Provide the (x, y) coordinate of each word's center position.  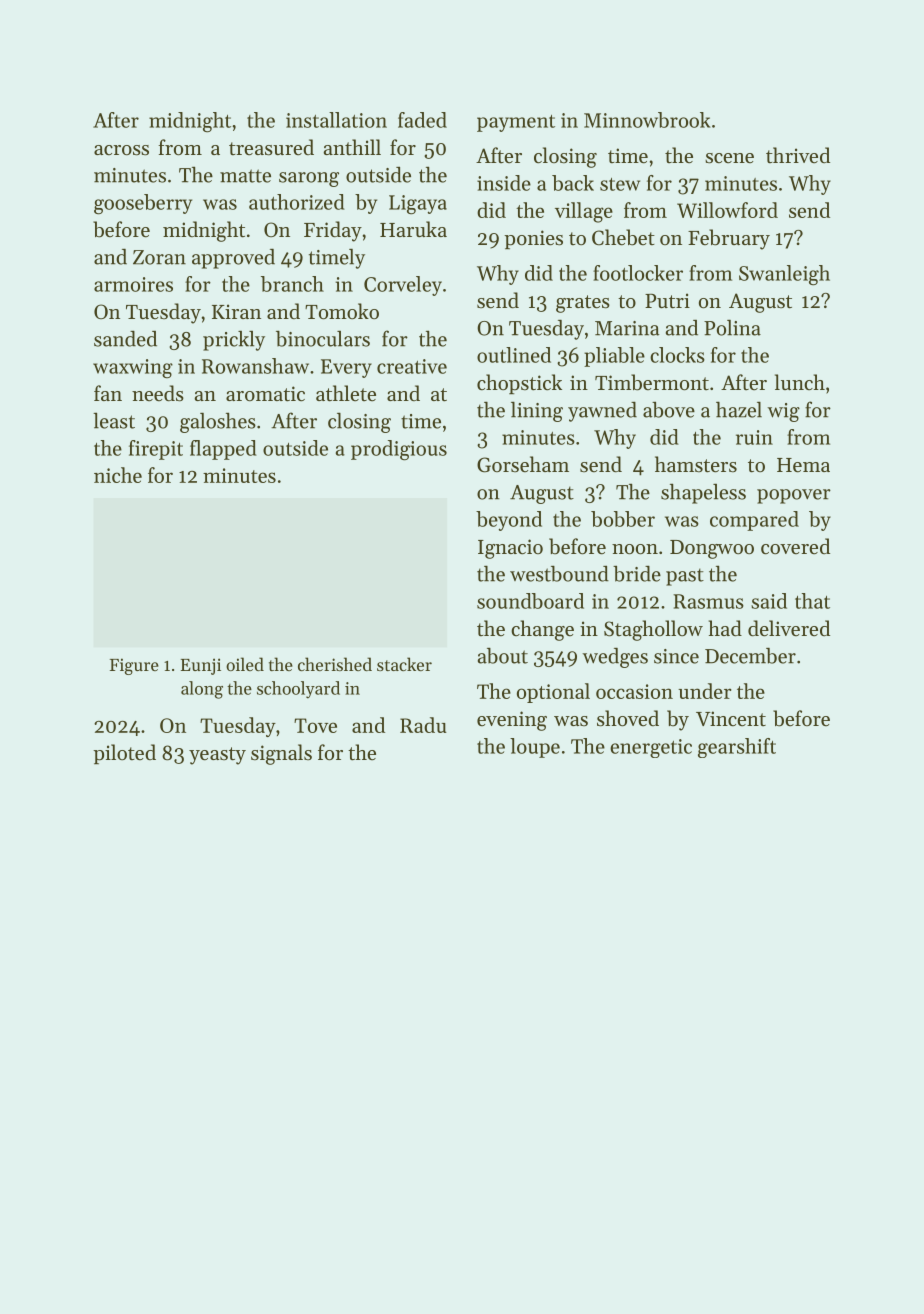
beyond (509, 521)
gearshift (737, 748)
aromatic (265, 394)
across (121, 150)
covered (795, 546)
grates (583, 304)
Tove (315, 725)
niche (118, 475)
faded (422, 120)
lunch (800, 382)
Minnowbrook (647, 120)
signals (281, 754)
